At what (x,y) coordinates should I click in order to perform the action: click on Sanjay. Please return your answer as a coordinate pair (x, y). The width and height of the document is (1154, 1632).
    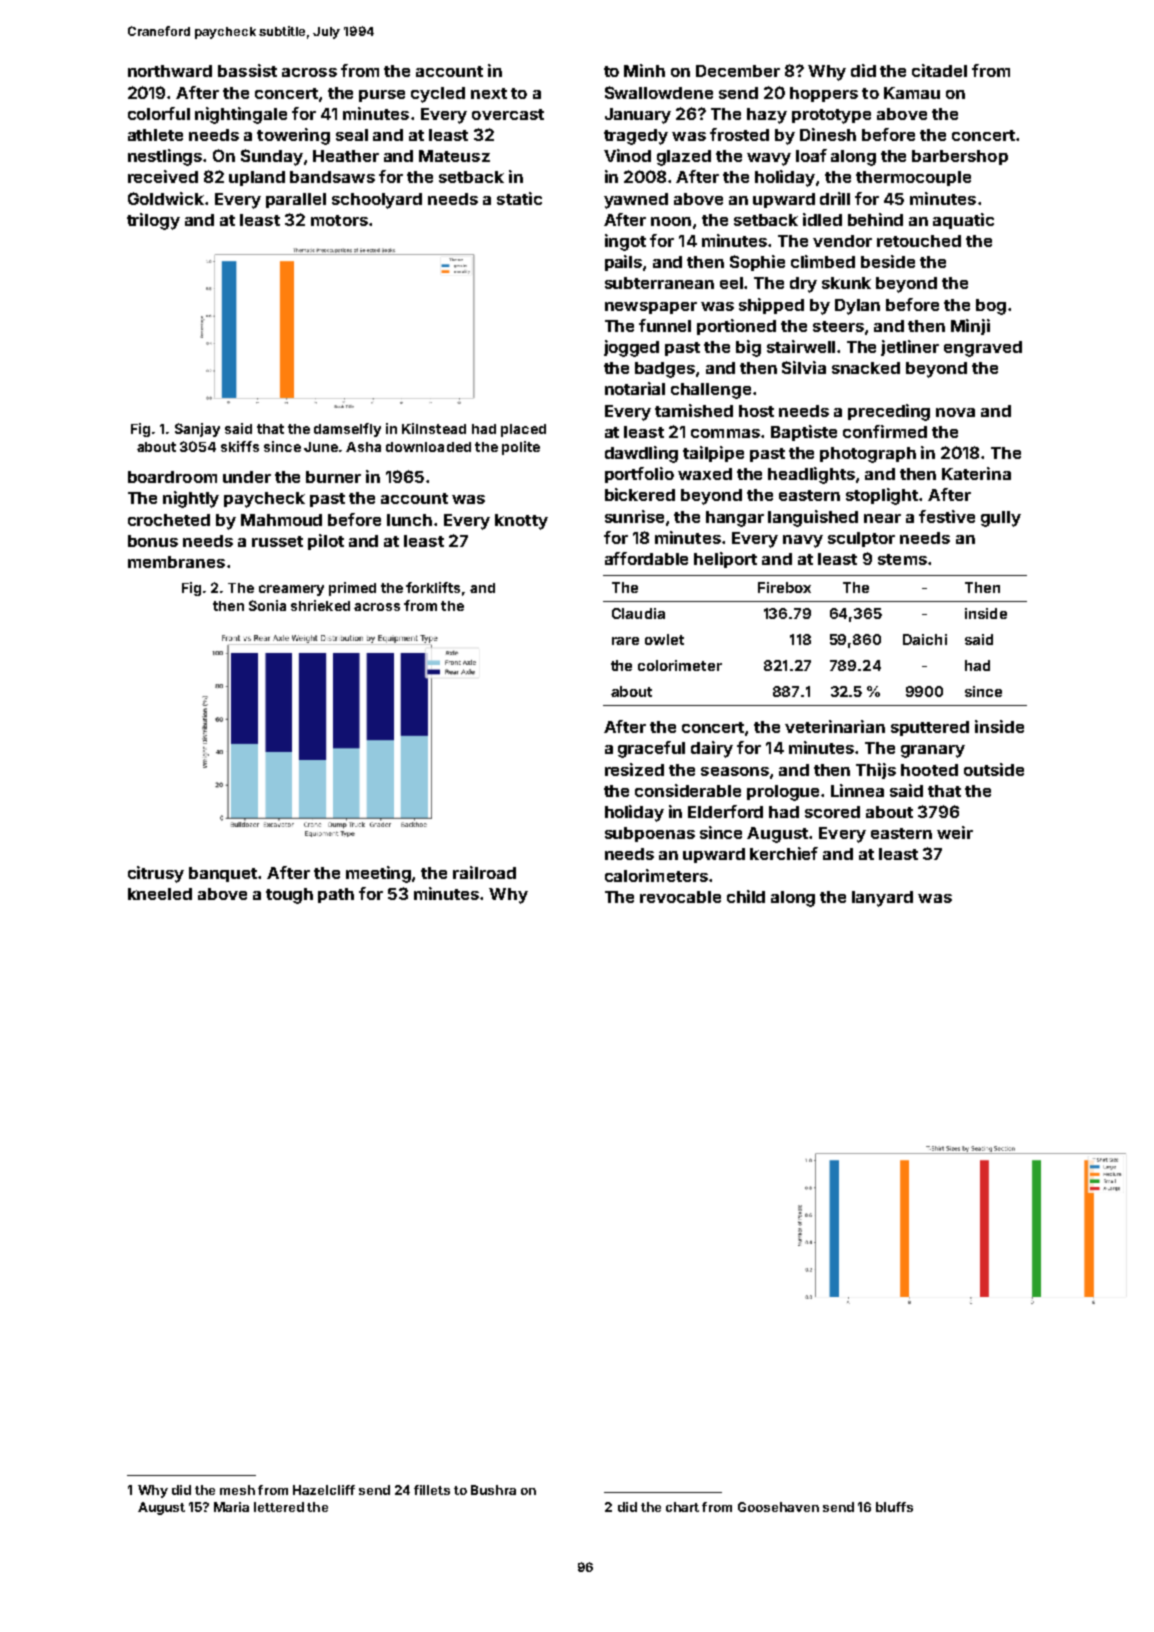
    Looking at the image, I should click on (197, 430).
